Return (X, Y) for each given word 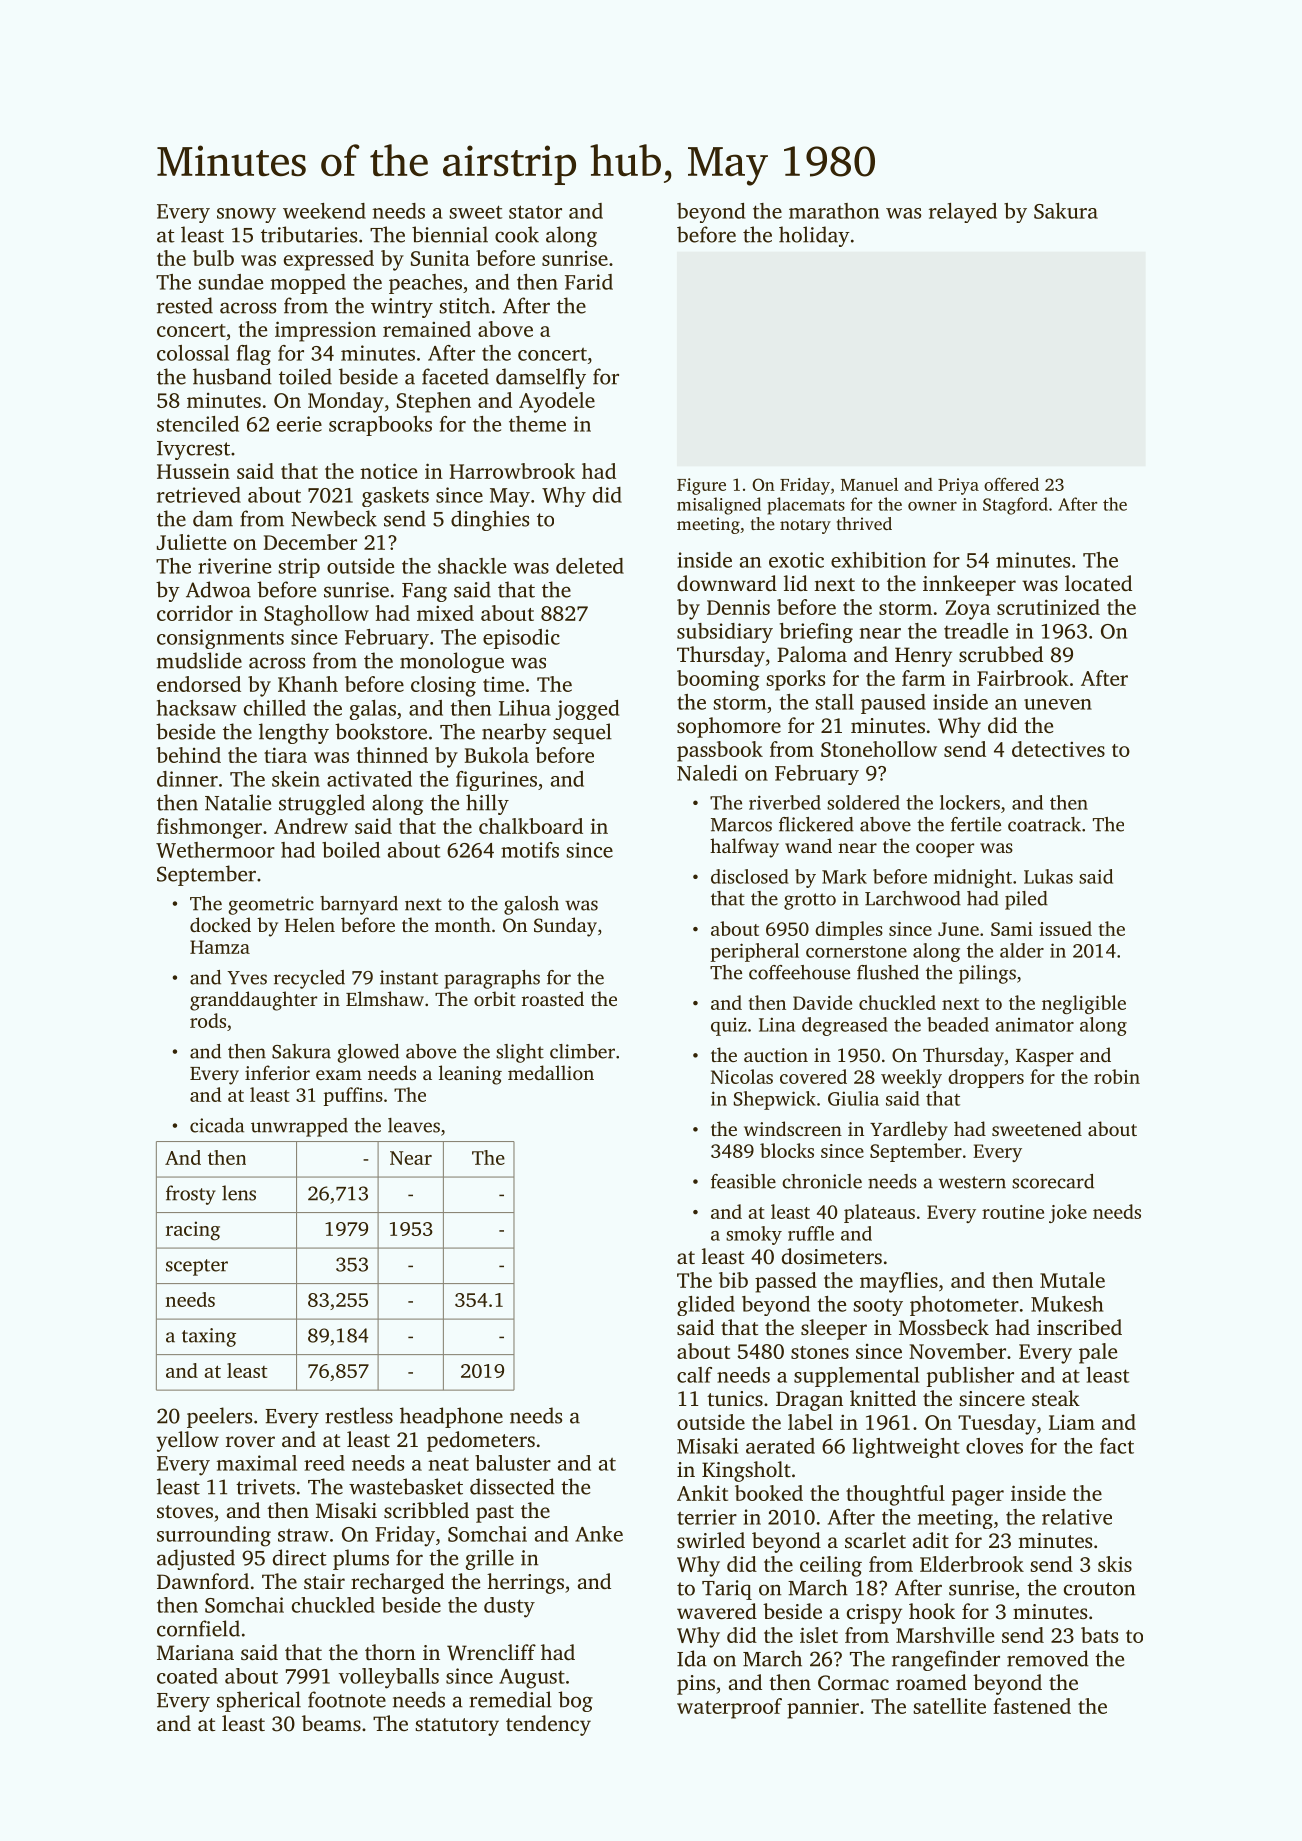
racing (193, 1231)
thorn (390, 1652)
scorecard (1053, 1181)
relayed (963, 213)
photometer (964, 1306)
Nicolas (742, 1076)
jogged (587, 710)
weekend (324, 211)
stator (535, 212)
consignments (220, 639)
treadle (976, 631)
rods (208, 1020)
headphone (451, 1417)
